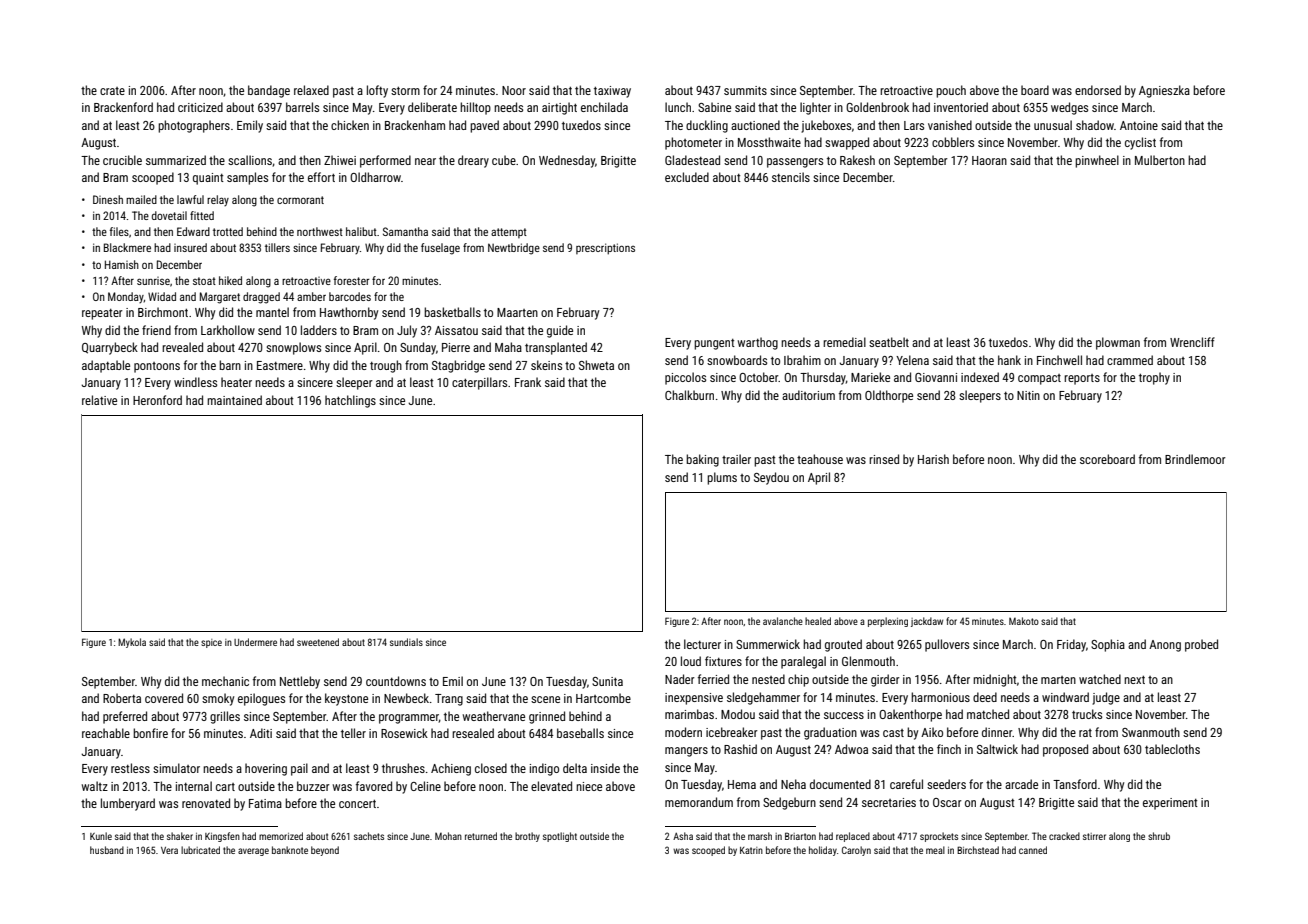 The width and height of the screenshot is (1308, 924). I want to click on Brindlemoor, so click(1195, 459).
